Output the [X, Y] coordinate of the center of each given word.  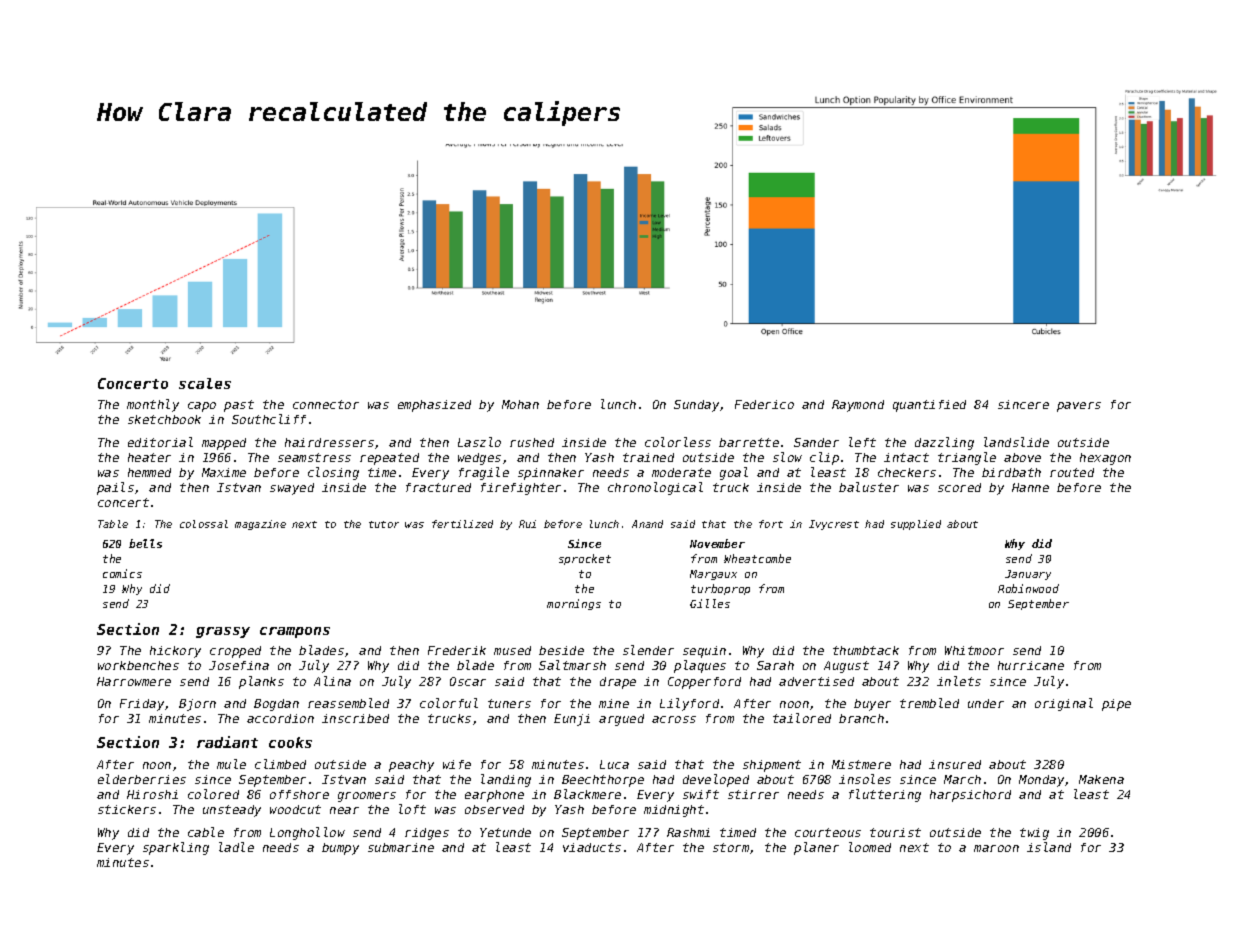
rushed [532, 442]
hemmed [149, 472]
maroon [996, 848]
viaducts [592, 847]
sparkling [176, 848]
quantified [929, 406]
